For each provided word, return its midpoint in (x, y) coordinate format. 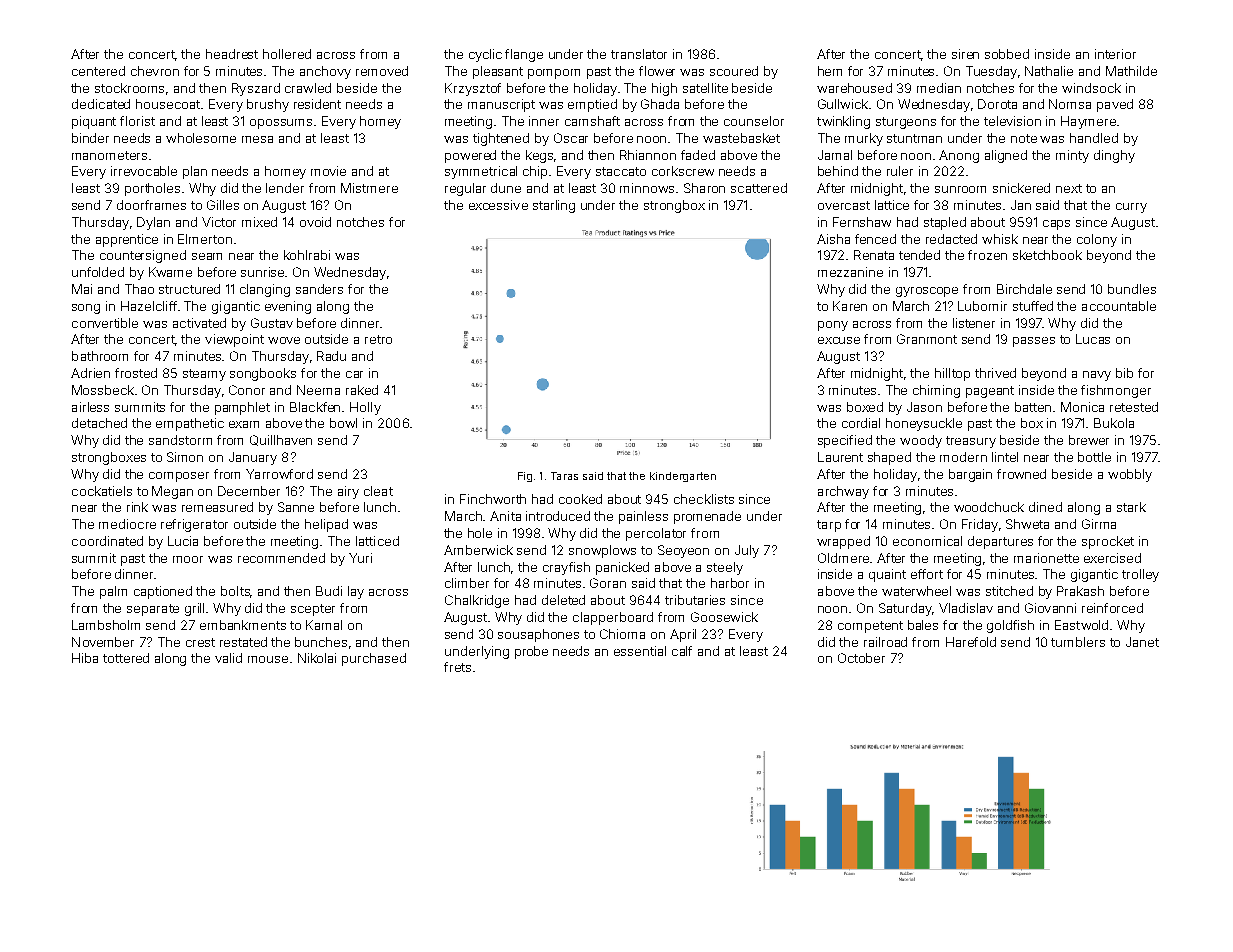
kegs (539, 156)
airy (348, 492)
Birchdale (1024, 289)
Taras (564, 476)
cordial (861, 423)
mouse (268, 659)
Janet (1142, 642)
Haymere (1088, 122)
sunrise (263, 272)
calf (682, 651)
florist (137, 121)
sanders (319, 289)
